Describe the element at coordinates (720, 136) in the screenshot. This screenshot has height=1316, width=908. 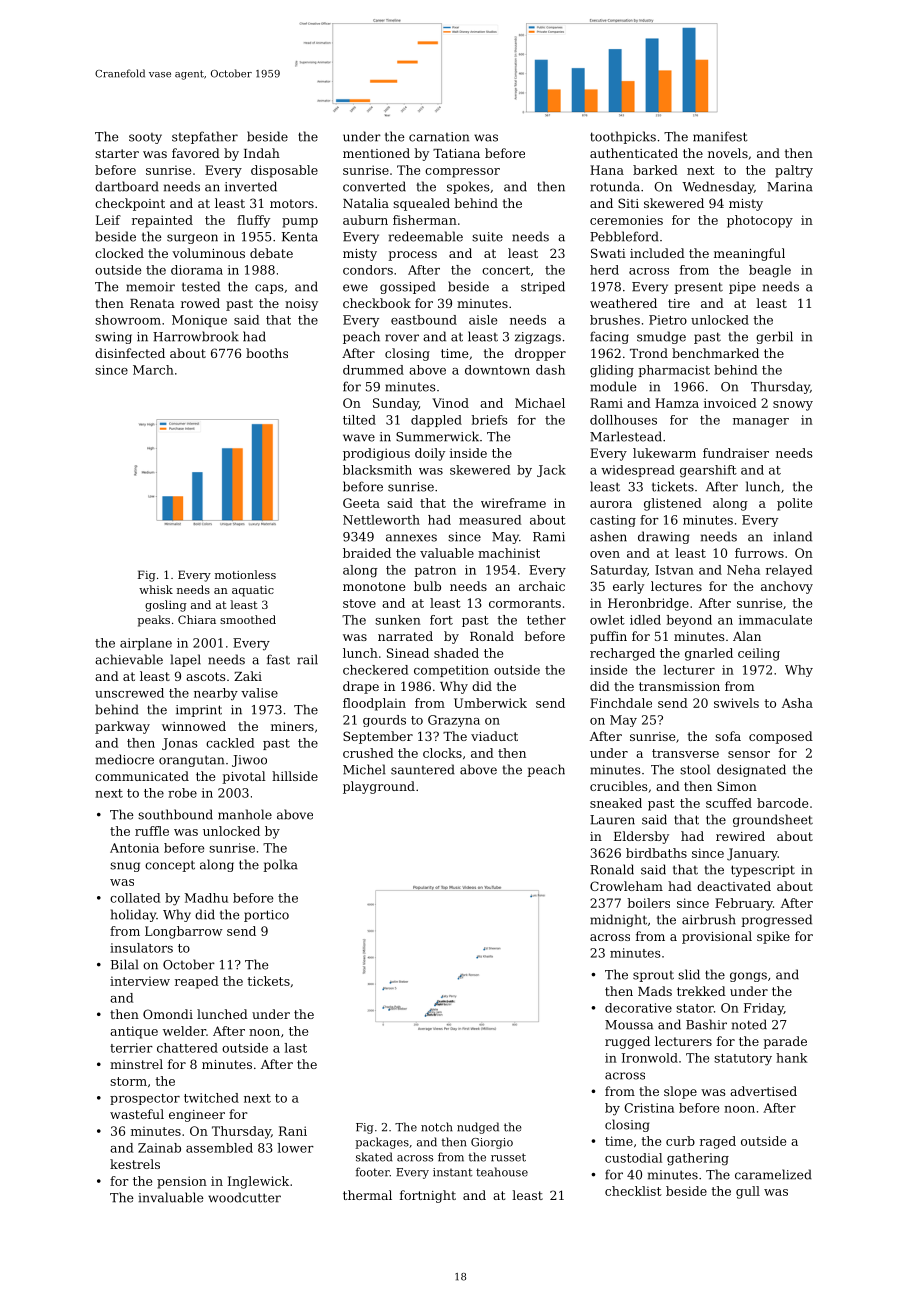
I see `manifest` at that location.
